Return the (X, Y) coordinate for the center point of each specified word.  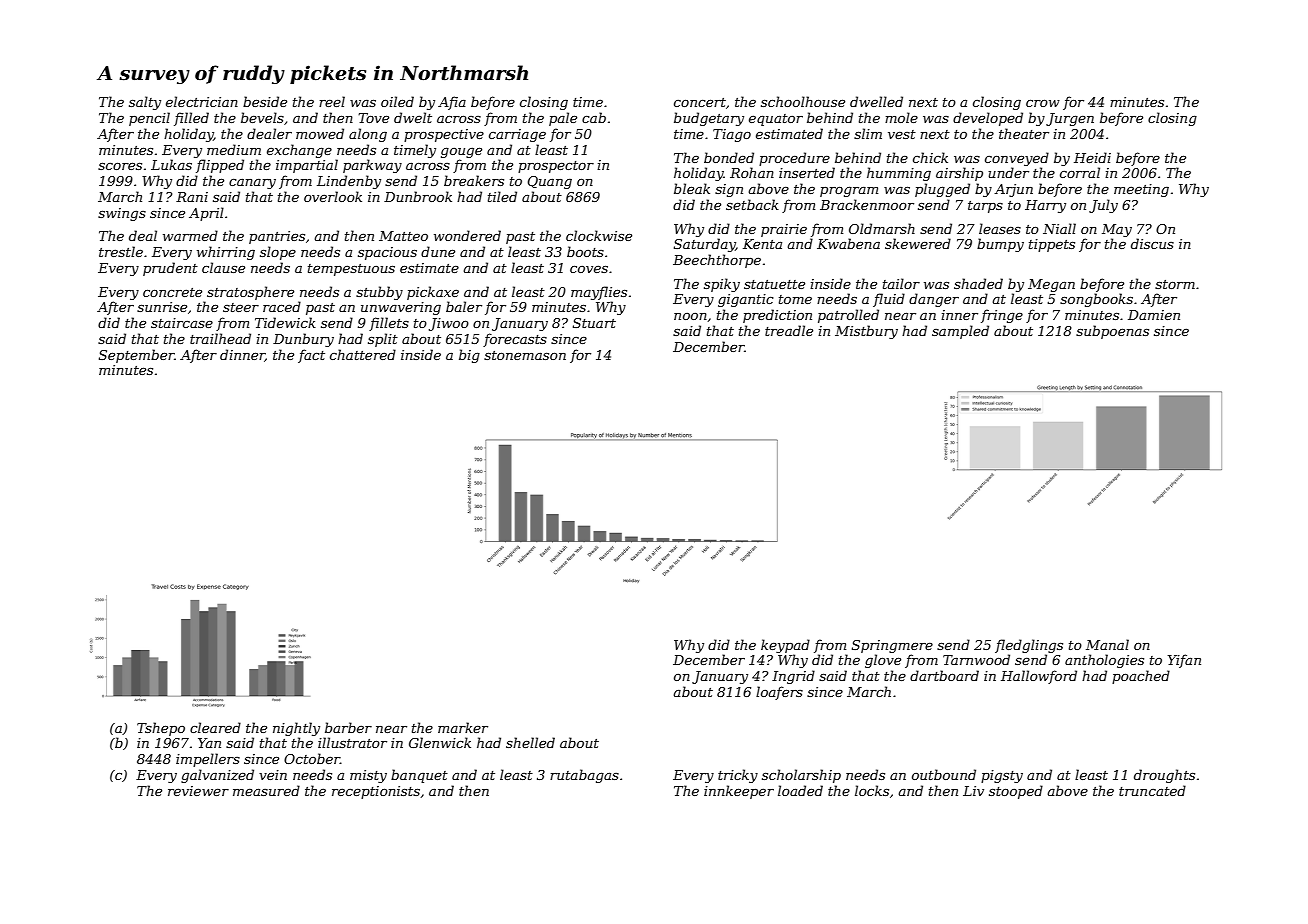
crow (1043, 103)
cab (594, 117)
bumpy (1000, 245)
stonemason (525, 355)
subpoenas (1112, 332)
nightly (296, 729)
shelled (530, 742)
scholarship (801, 776)
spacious (387, 253)
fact (311, 356)
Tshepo (161, 729)
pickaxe (433, 293)
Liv (973, 791)
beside (265, 101)
